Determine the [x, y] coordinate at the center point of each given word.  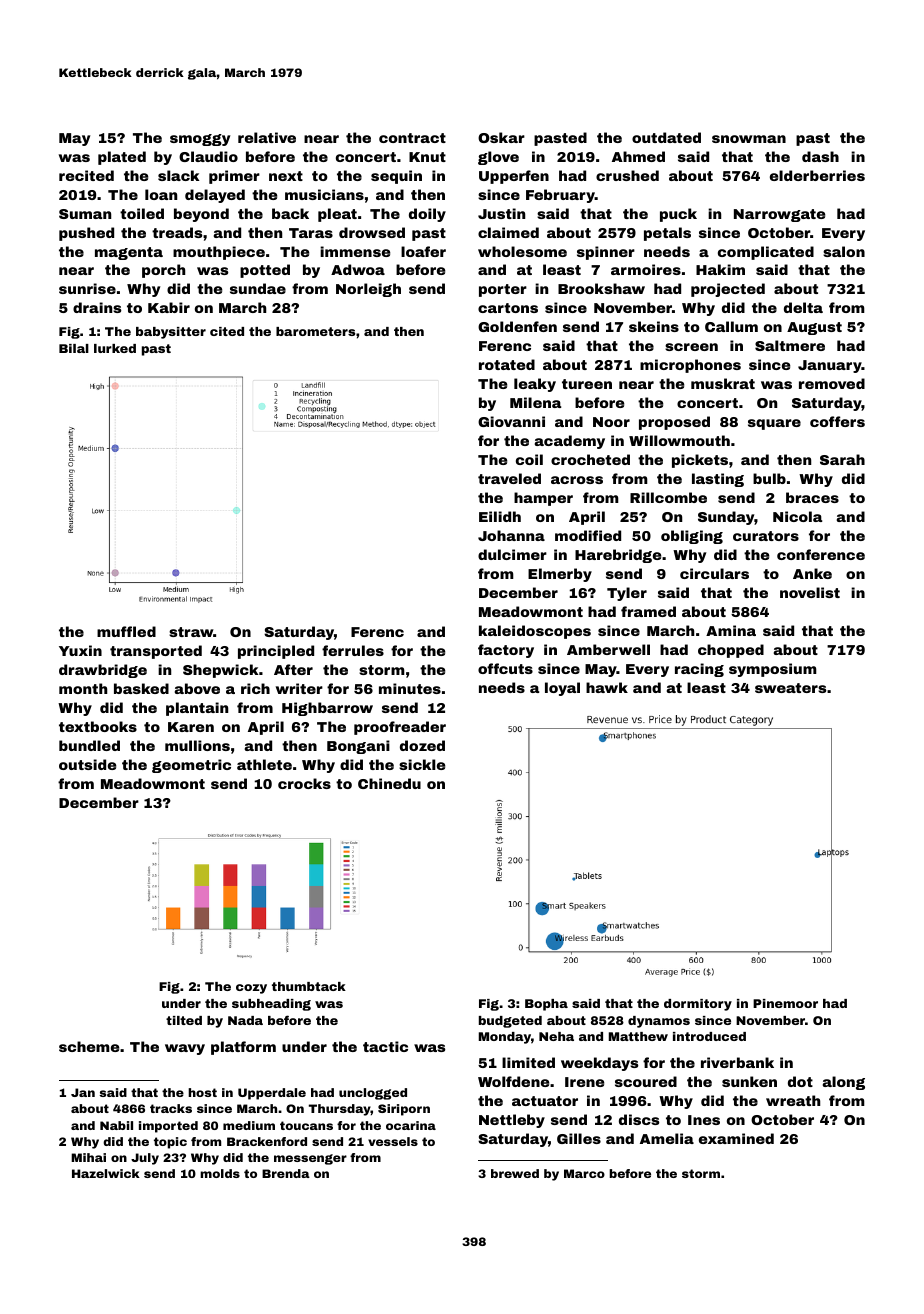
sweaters [790, 688]
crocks [304, 783]
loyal [562, 689]
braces [812, 497]
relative [267, 137]
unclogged [373, 1094]
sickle [422, 764]
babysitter [171, 333]
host [202, 1092]
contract [412, 138]
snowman [749, 139]
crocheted [590, 459]
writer [299, 688]
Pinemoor [785, 1003]
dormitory [698, 1005]
